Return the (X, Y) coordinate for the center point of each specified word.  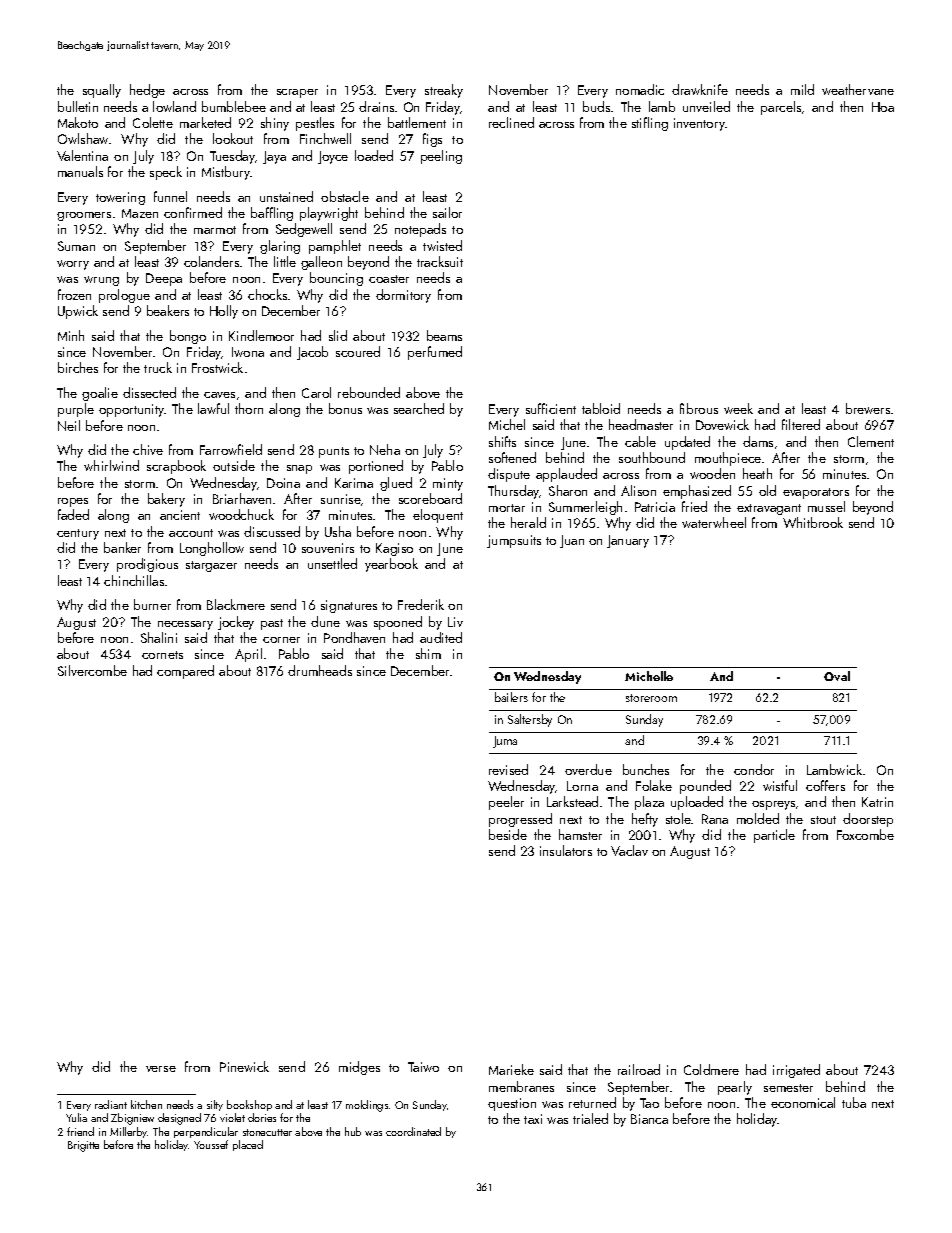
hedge (147, 91)
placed (248, 1145)
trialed (590, 1118)
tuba (854, 1102)
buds (596, 106)
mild (802, 89)
